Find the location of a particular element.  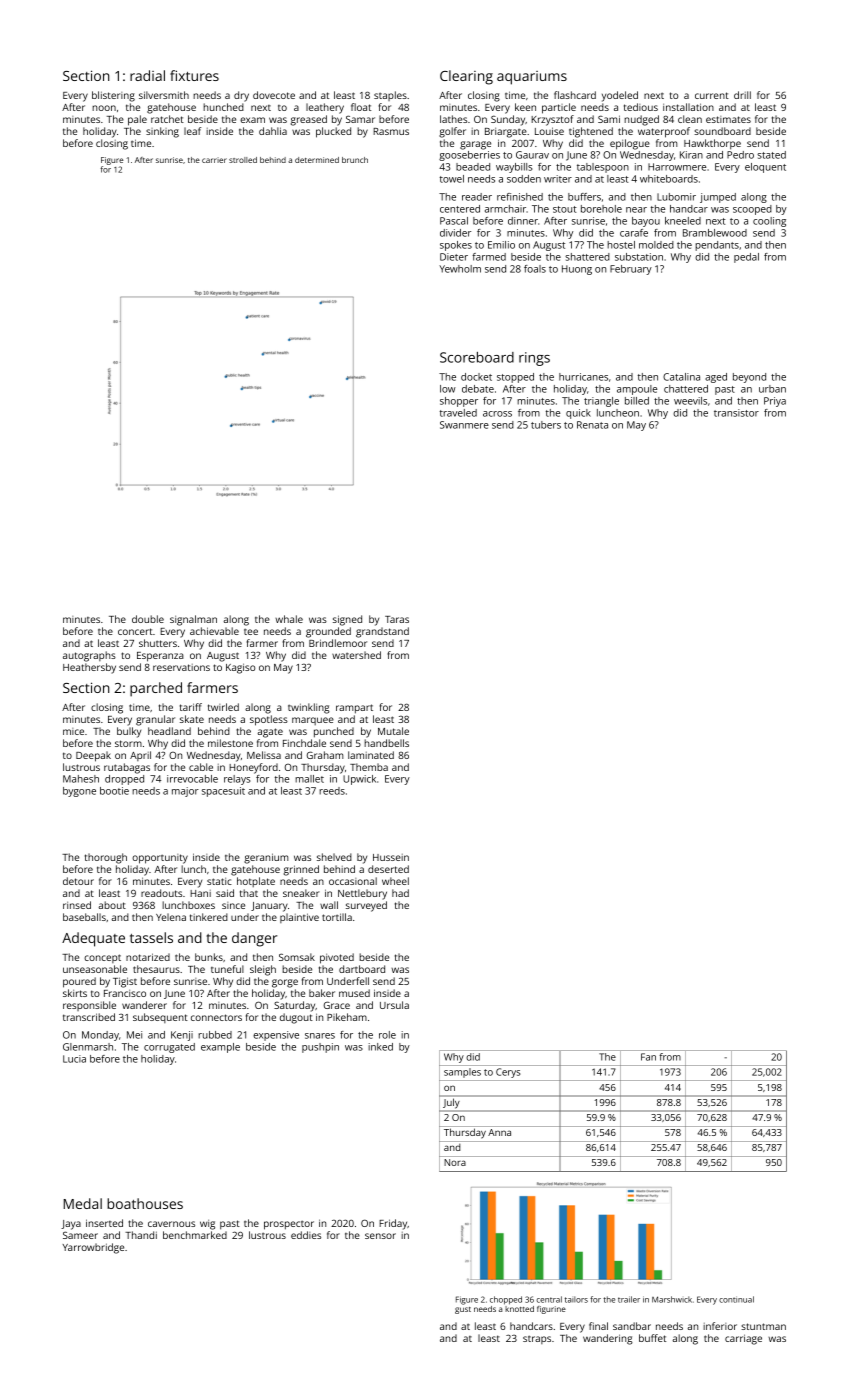

carrier is located at coordinates (214, 160).
